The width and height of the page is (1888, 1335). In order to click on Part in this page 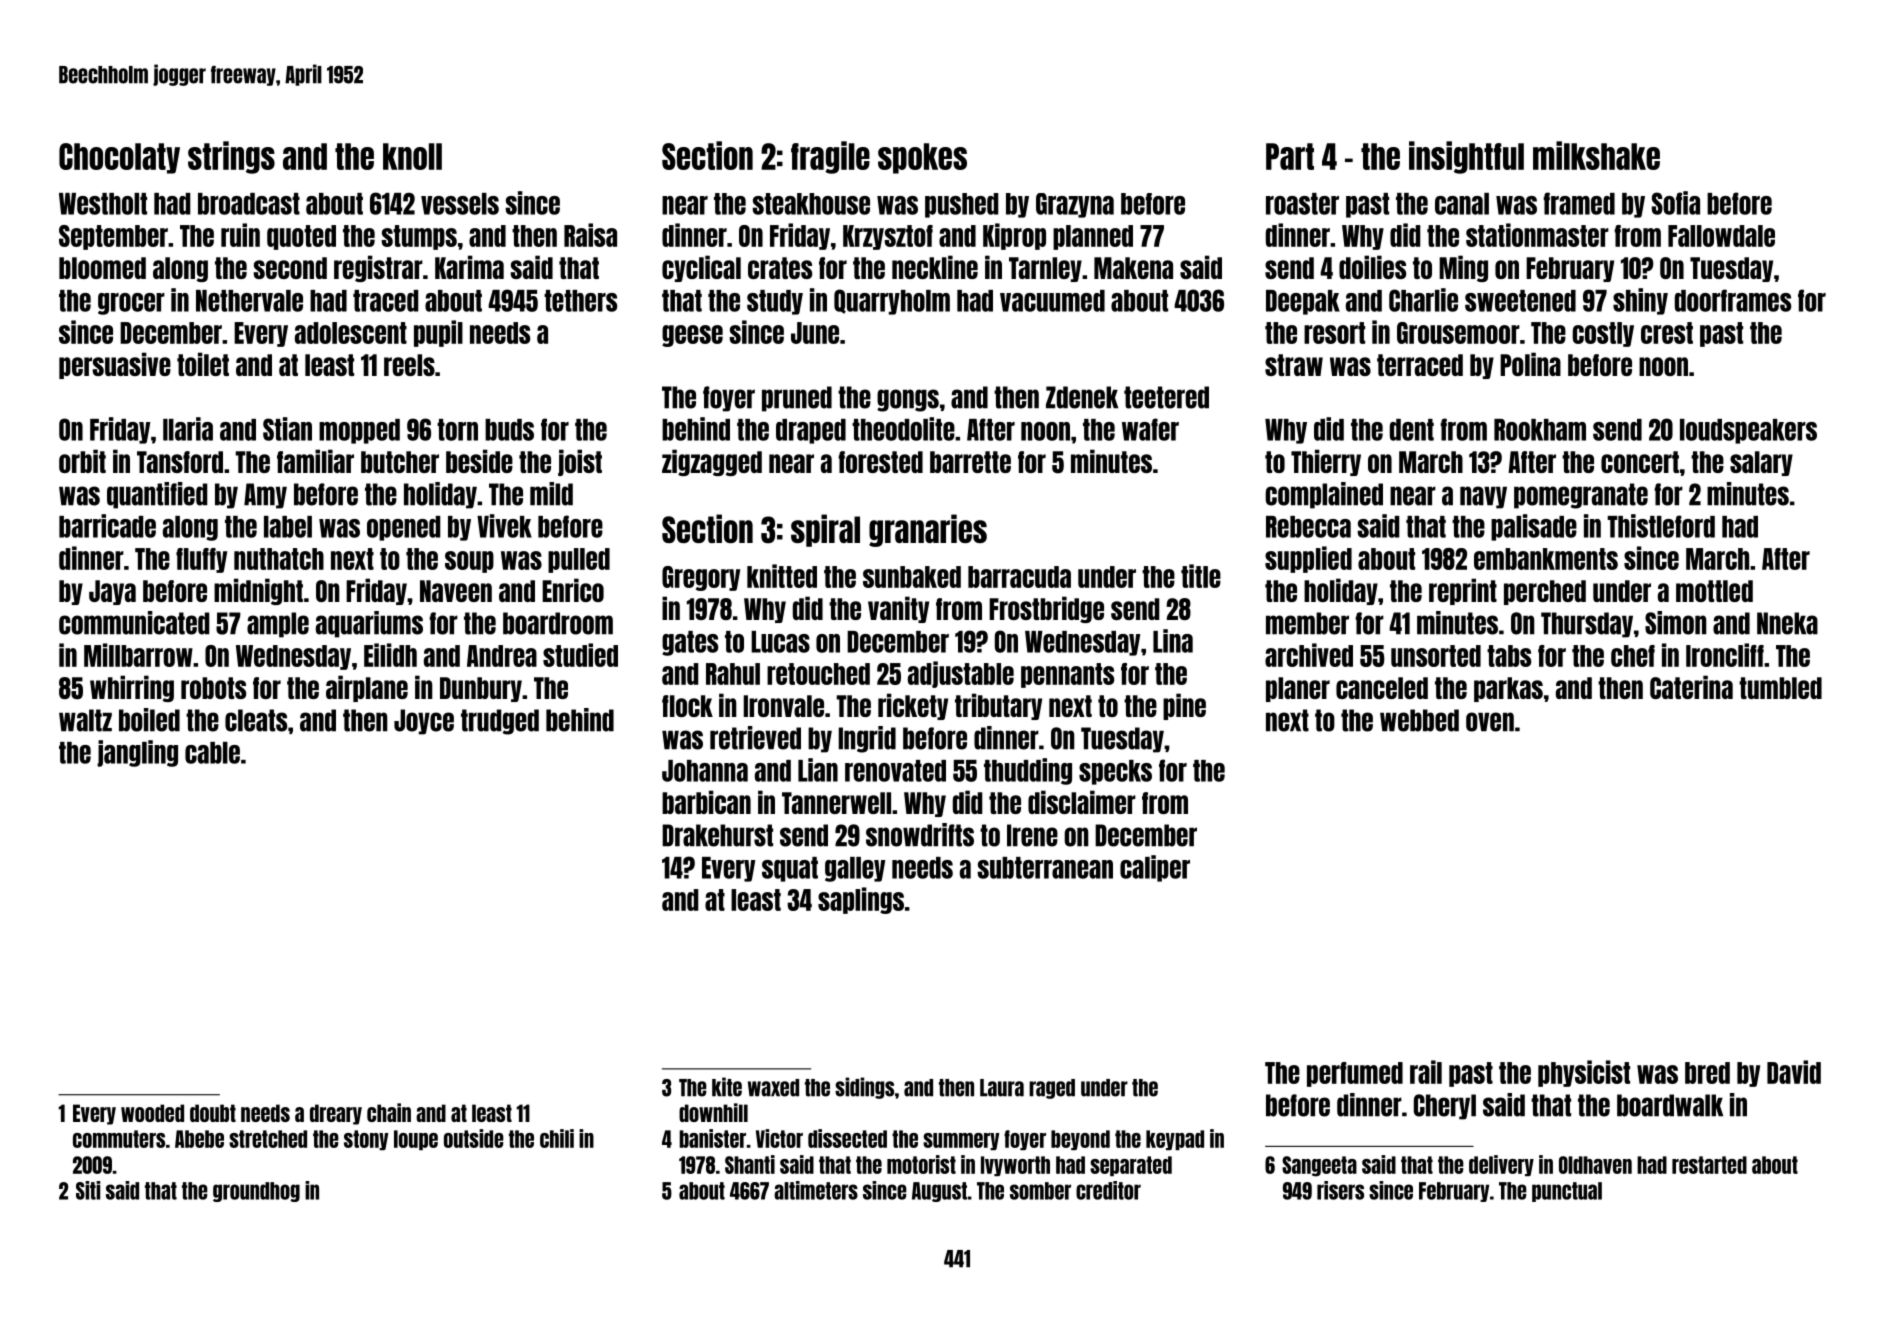, I will do `click(1290, 156)`.
